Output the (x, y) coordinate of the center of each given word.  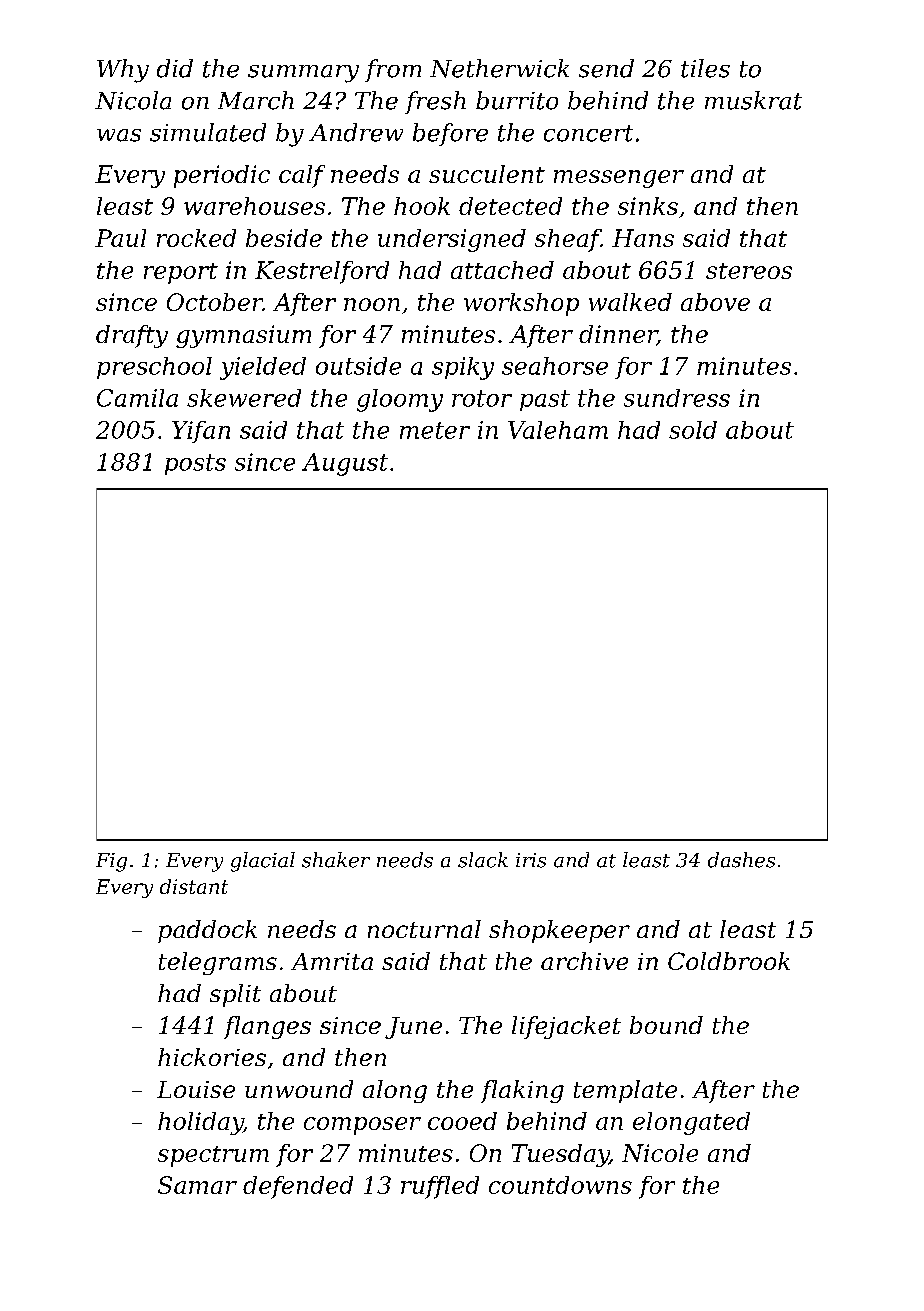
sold (693, 430)
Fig (111, 862)
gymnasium (243, 336)
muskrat (753, 100)
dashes (741, 860)
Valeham (558, 430)
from (393, 70)
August (345, 464)
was (119, 135)
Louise (196, 1089)
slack (483, 860)
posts (195, 464)
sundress (677, 398)
